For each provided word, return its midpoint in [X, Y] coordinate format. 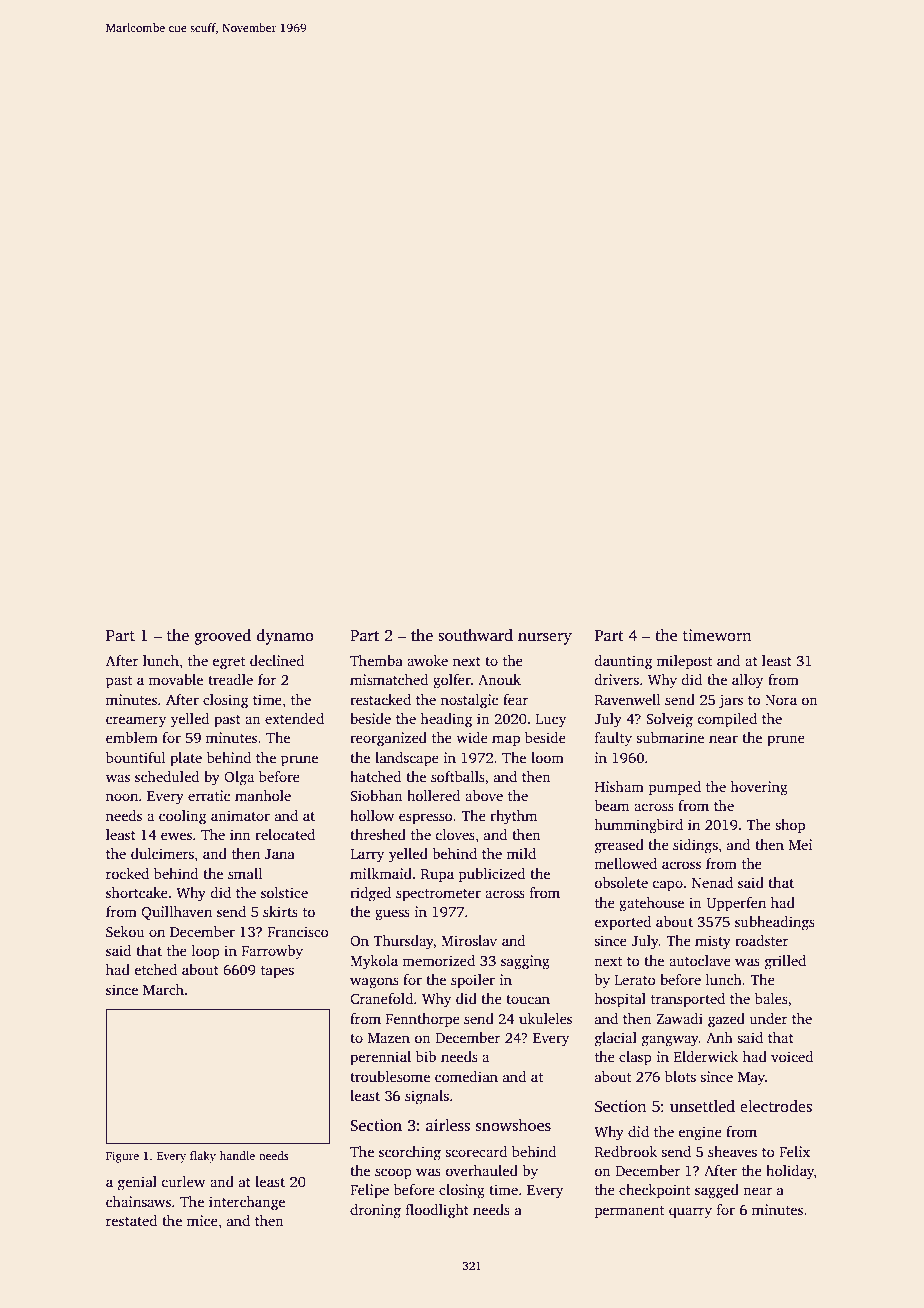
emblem [132, 737]
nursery [545, 639]
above [484, 795]
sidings [695, 846]
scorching [410, 1153]
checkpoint [654, 1191]
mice [202, 1220]
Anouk [499, 679]
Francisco [298, 931]
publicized [491, 875]
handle [237, 1155]
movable [175, 679]
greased [619, 846]
